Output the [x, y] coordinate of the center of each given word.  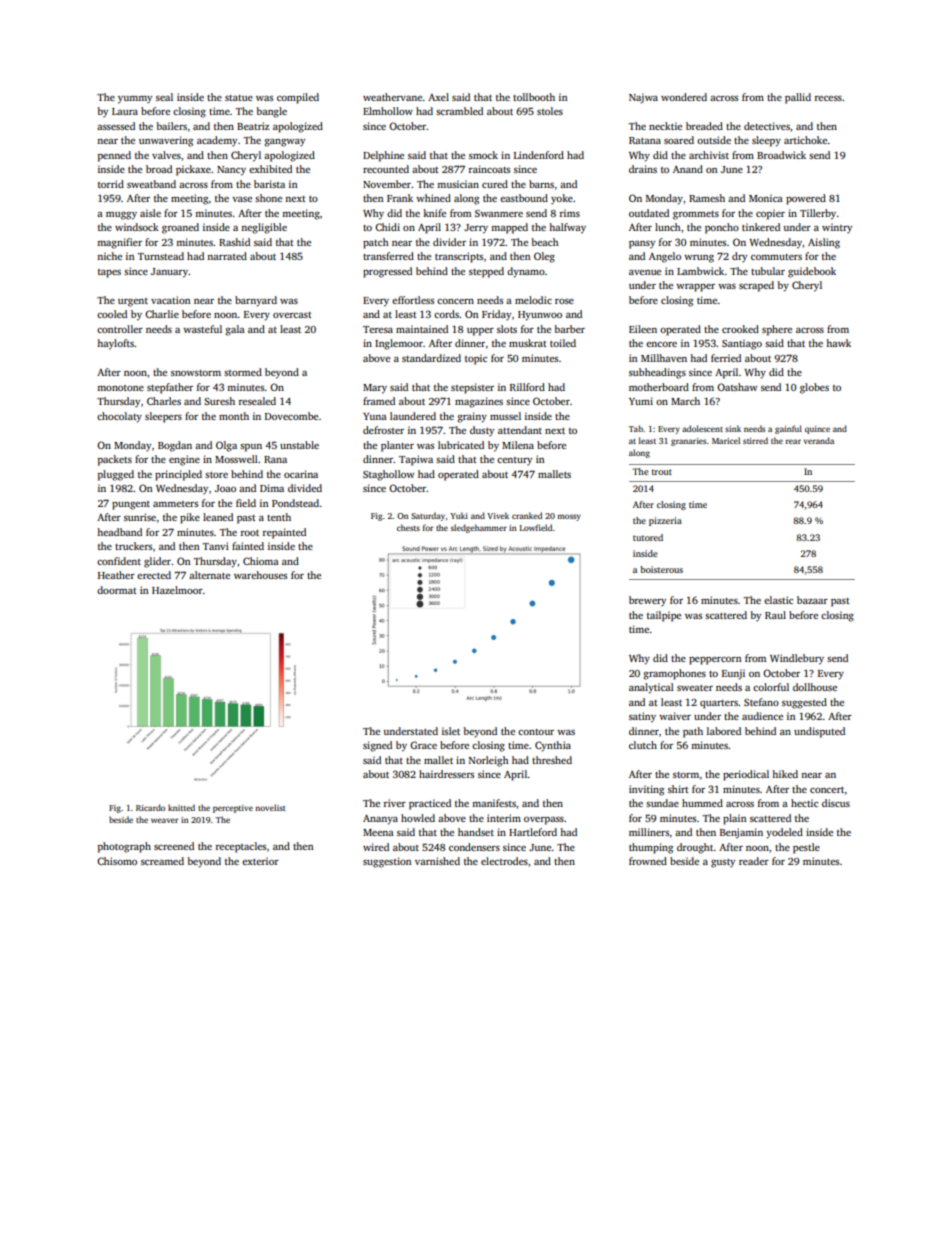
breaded [704, 126]
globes [814, 388]
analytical [651, 688]
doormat [117, 590]
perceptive [233, 809]
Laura [125, 111]
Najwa [643, 98]
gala [235, 330]
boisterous [661, 569]
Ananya [380, 820]
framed [379, 401]
